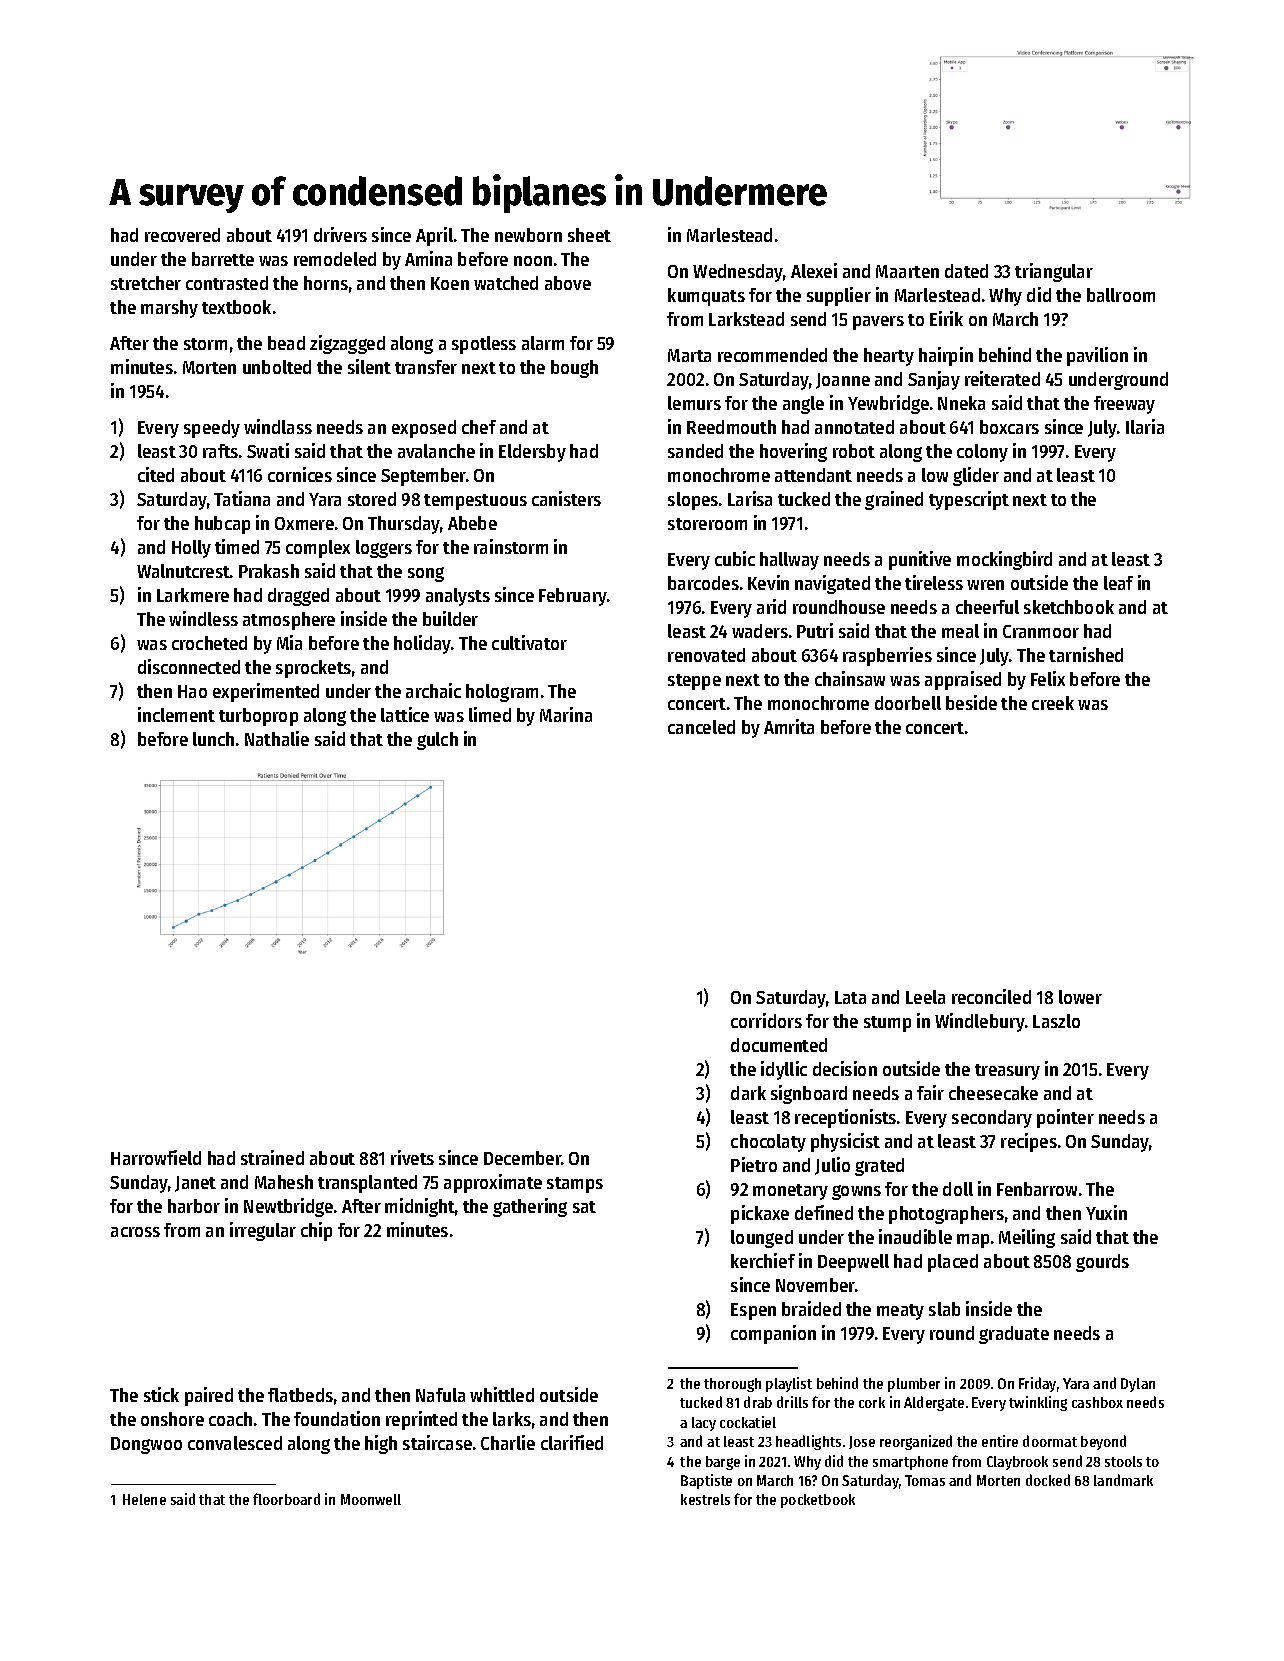 The image size is (1284, 1661). What do you see at coordinates (701, 727) in the page?
I see `canceled` at bounding box center [701, 727].
